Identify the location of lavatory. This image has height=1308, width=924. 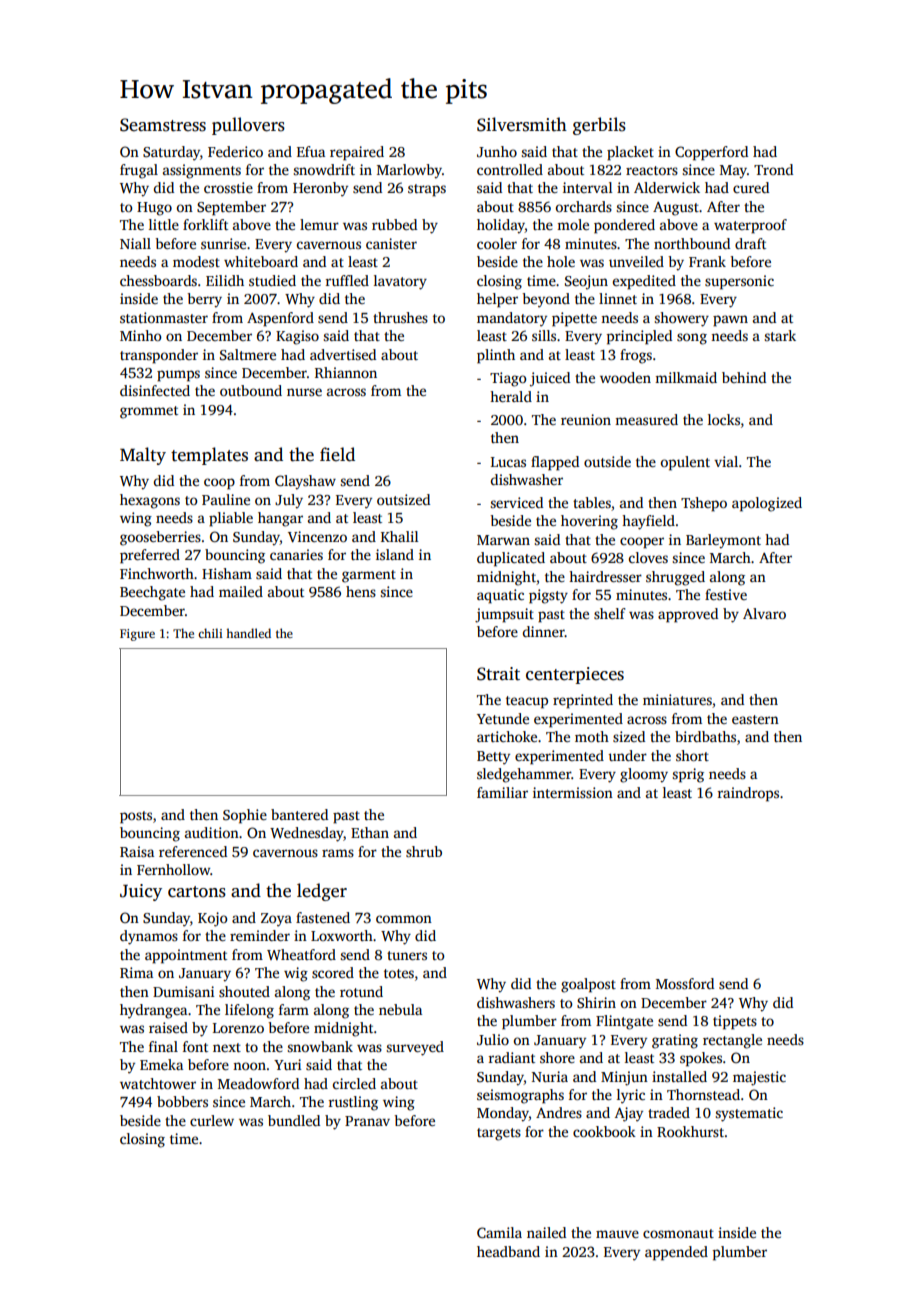
(400, 282).
